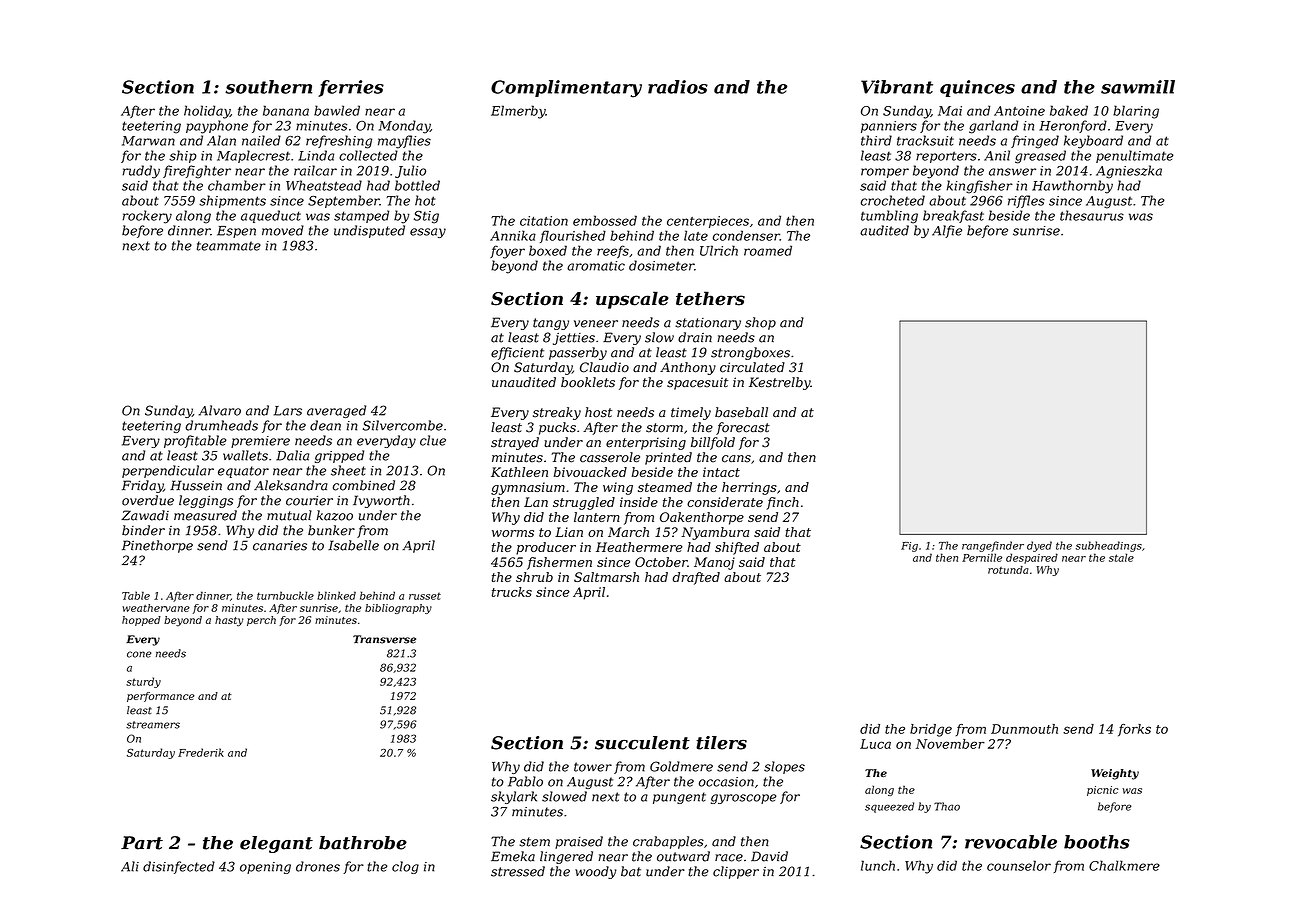 The image size is (1308, 924). Describe the element at coordinates (339, 142) in the screenshot. I see `refreshing` at that location.
